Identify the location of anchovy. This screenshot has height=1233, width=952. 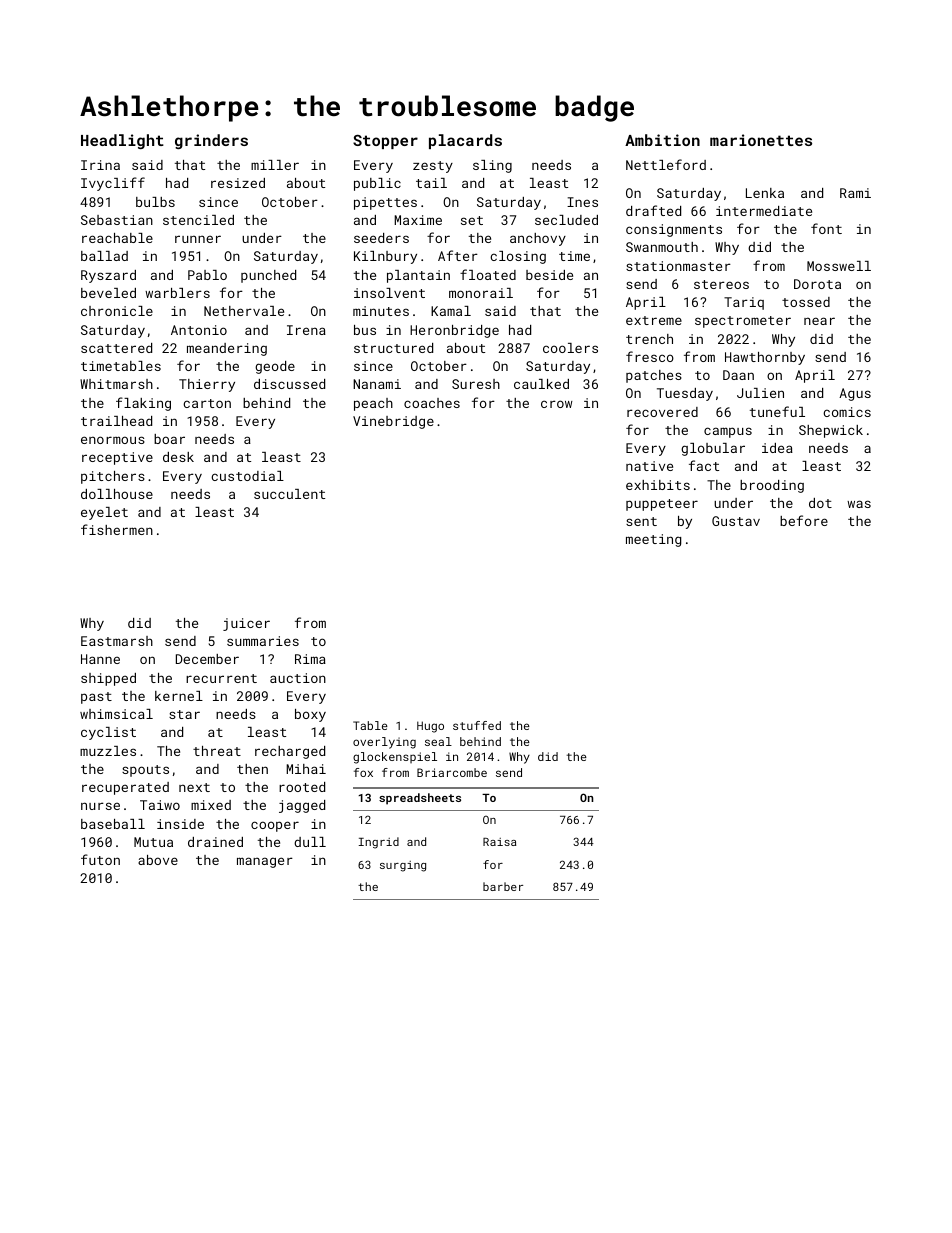
(538, 239).
